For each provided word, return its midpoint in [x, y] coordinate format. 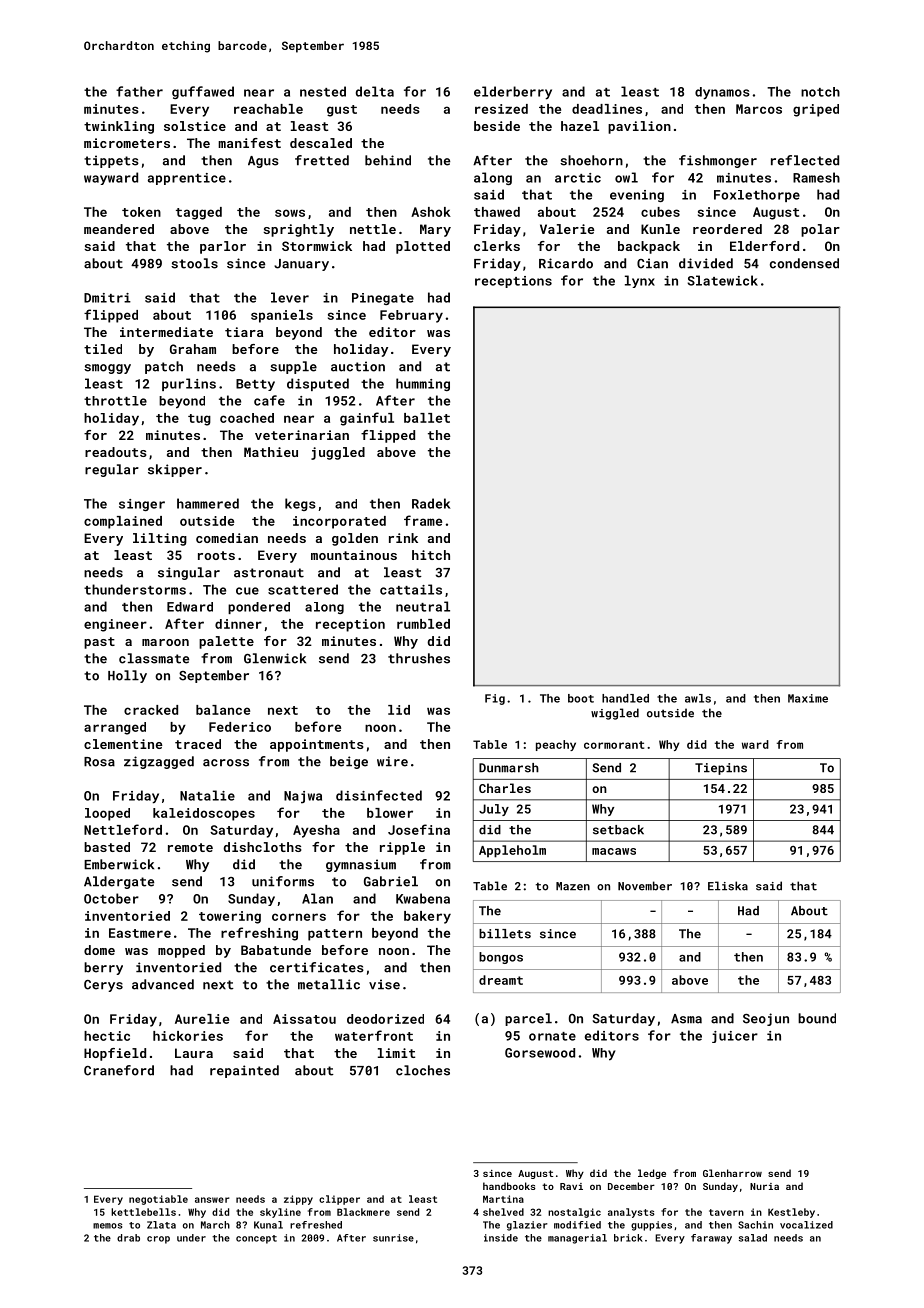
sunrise [393, 1238]
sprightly [298, 230]
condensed [804, 263]
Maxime [808, 698]
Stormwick [317, 246]
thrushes [419, 658]
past [99, 643]
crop [158, 1240]
